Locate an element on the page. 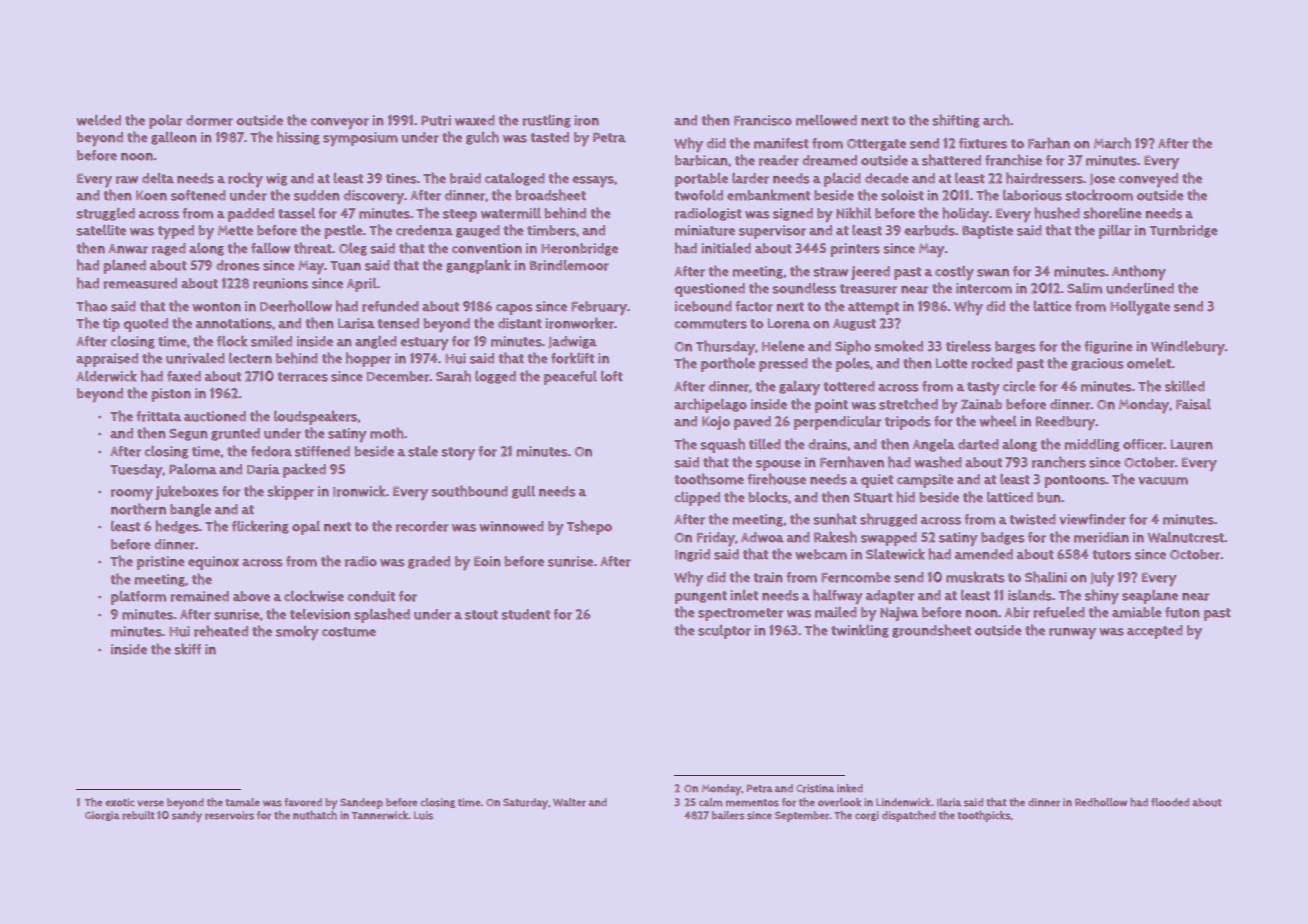 Image resolution: width=1308 pixels, height=924 pixels. conveyor is located at coordinates (339, 123).
